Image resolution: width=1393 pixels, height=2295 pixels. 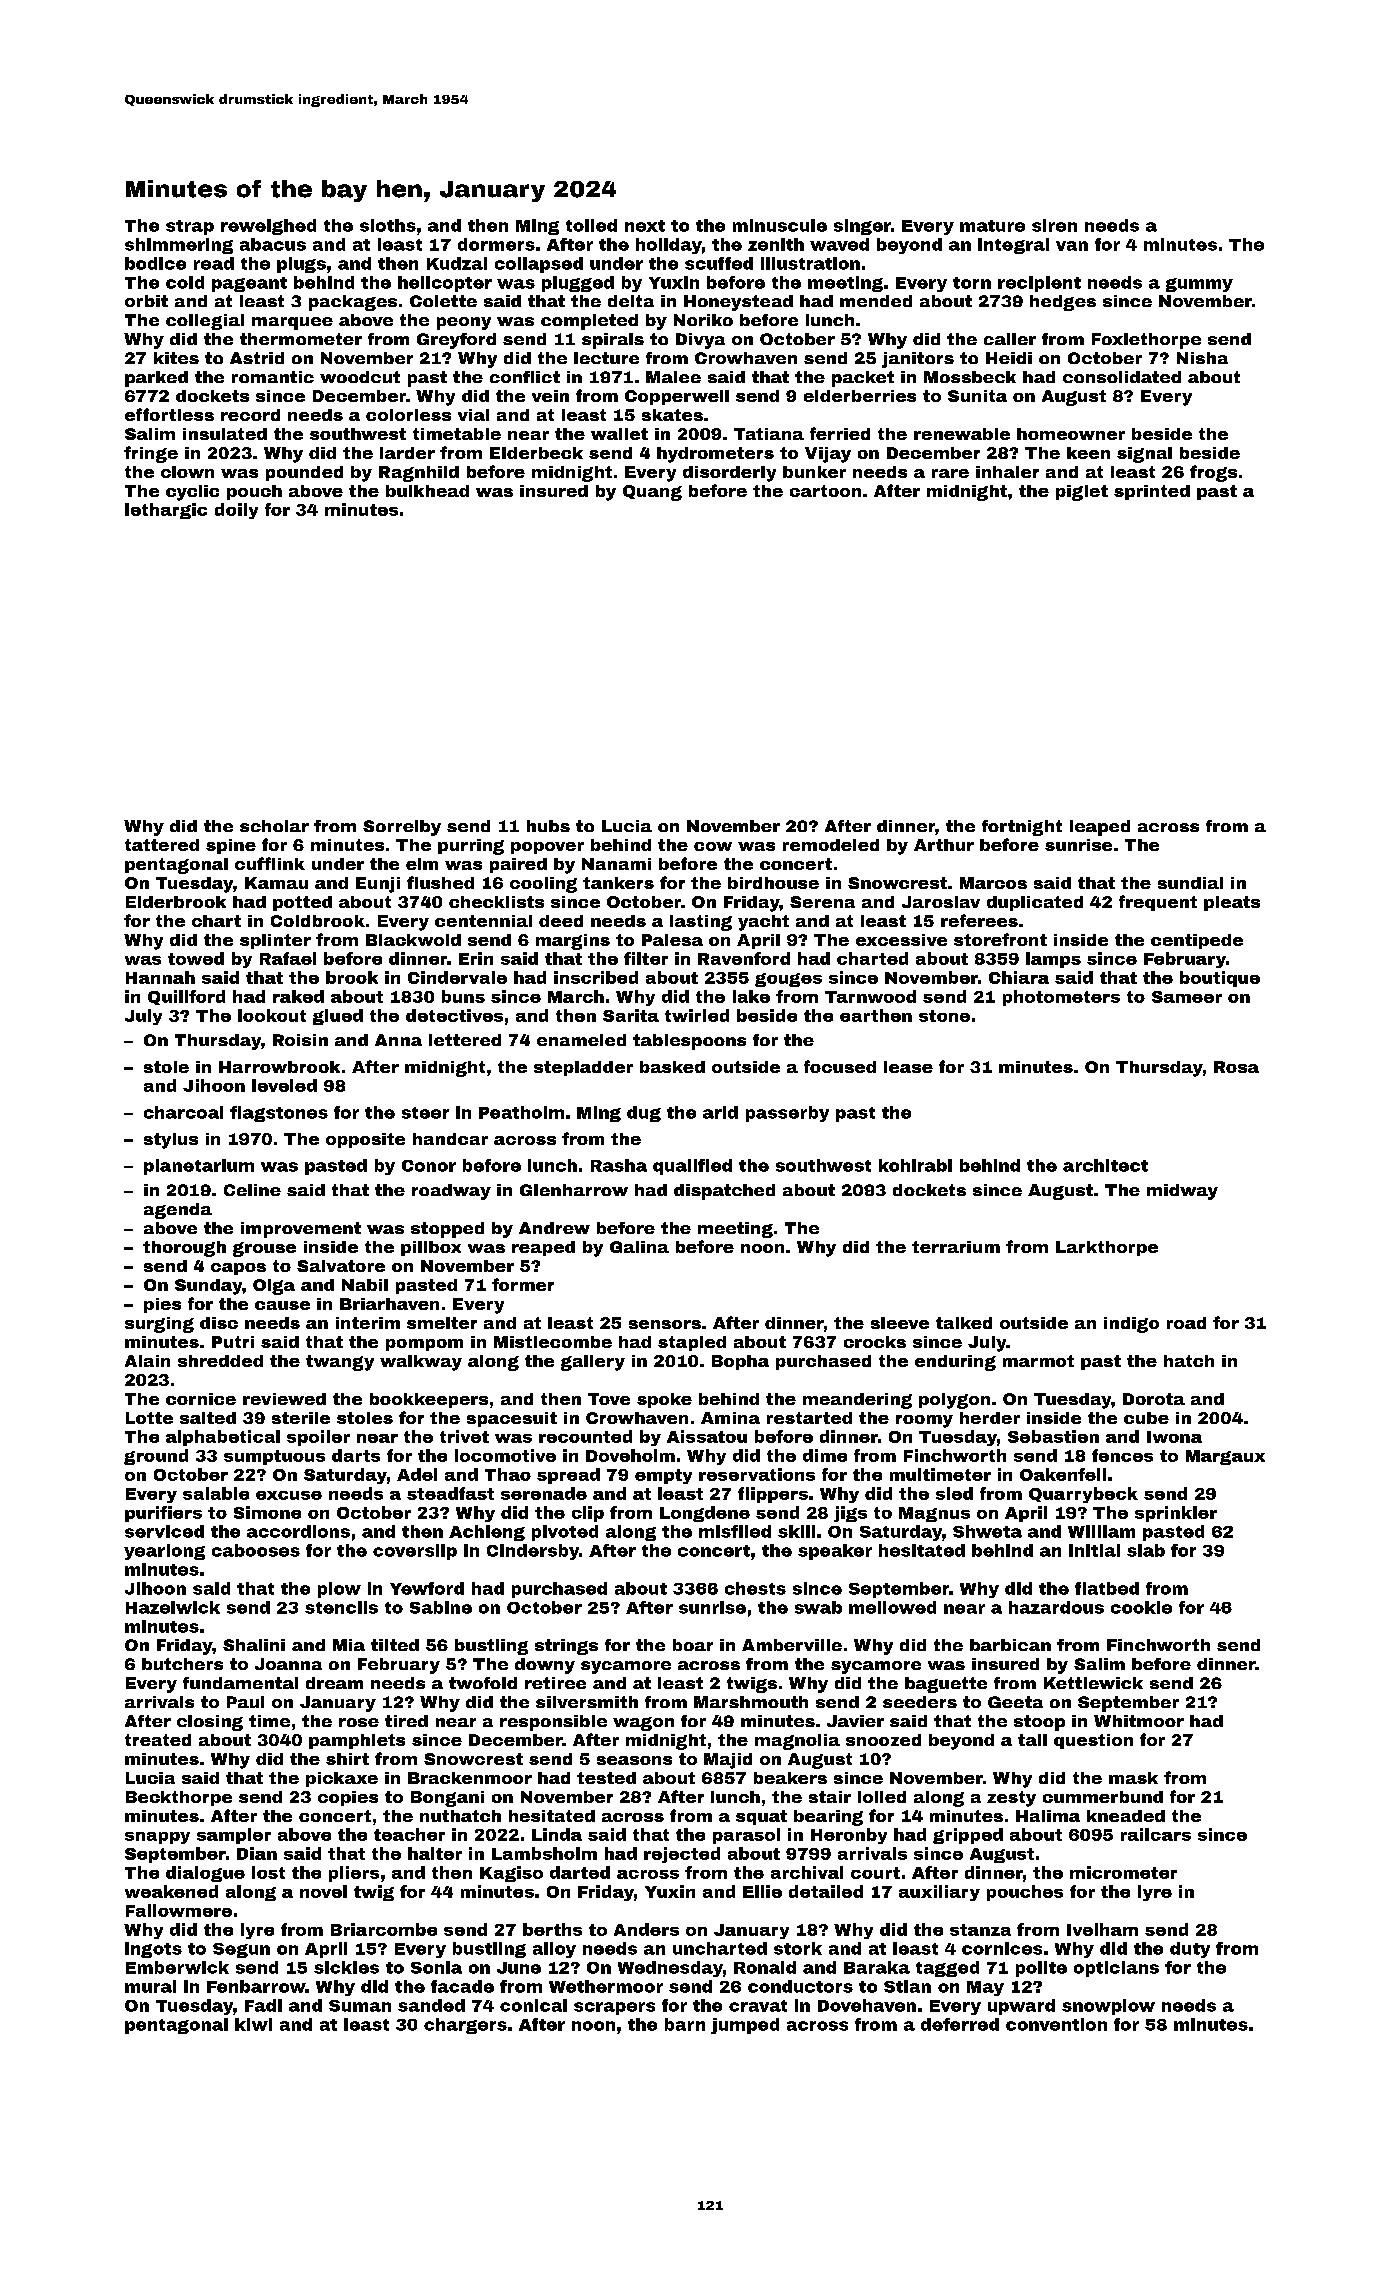 What do you see at coordinates (652, 493) in the page?
I see `Quang` at bounding box center [652, 493].
